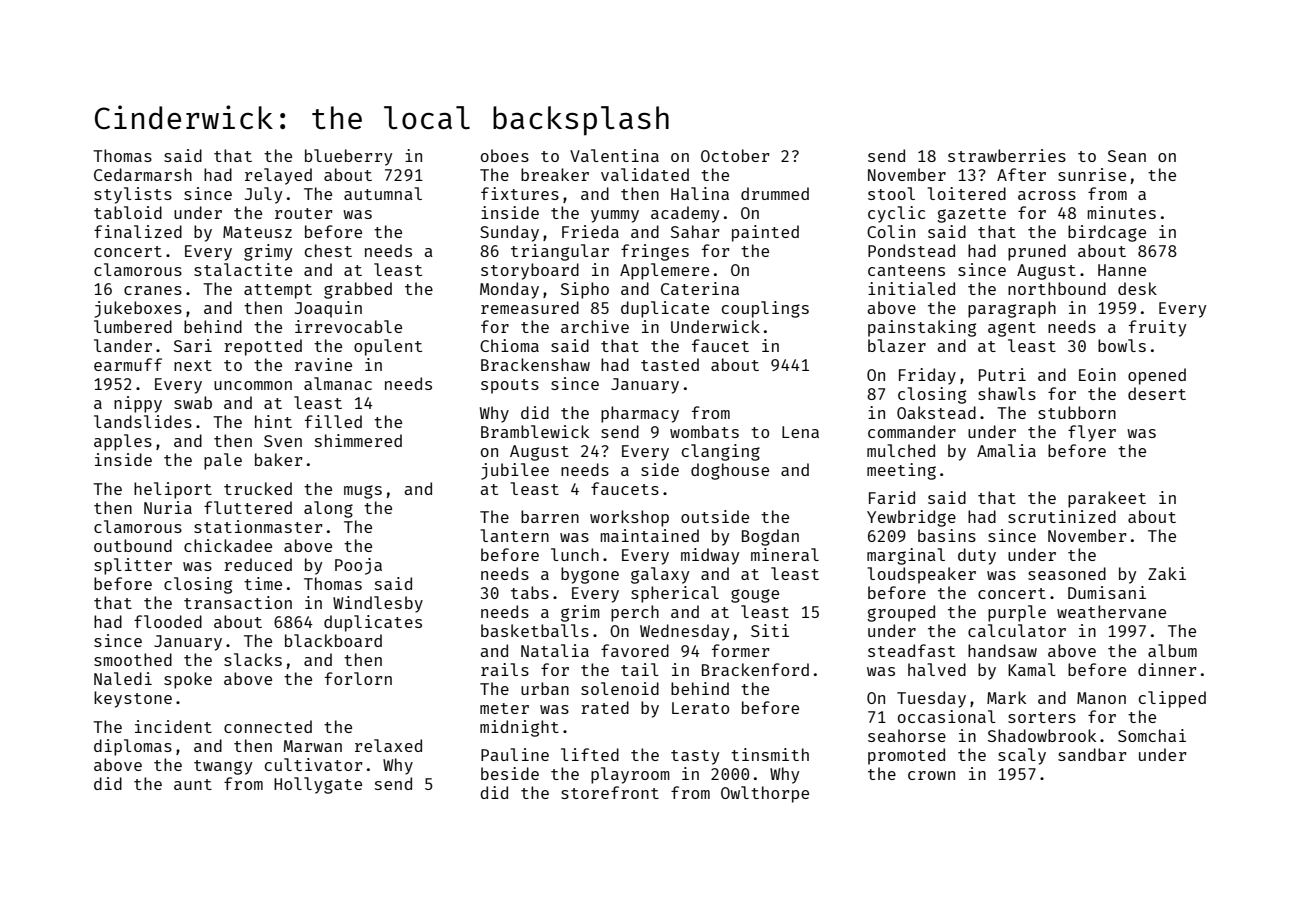 This page has width=1308, height=924. Describe the element at coordinates (755, 669) in the page. I see `Brackenford` at that location.
